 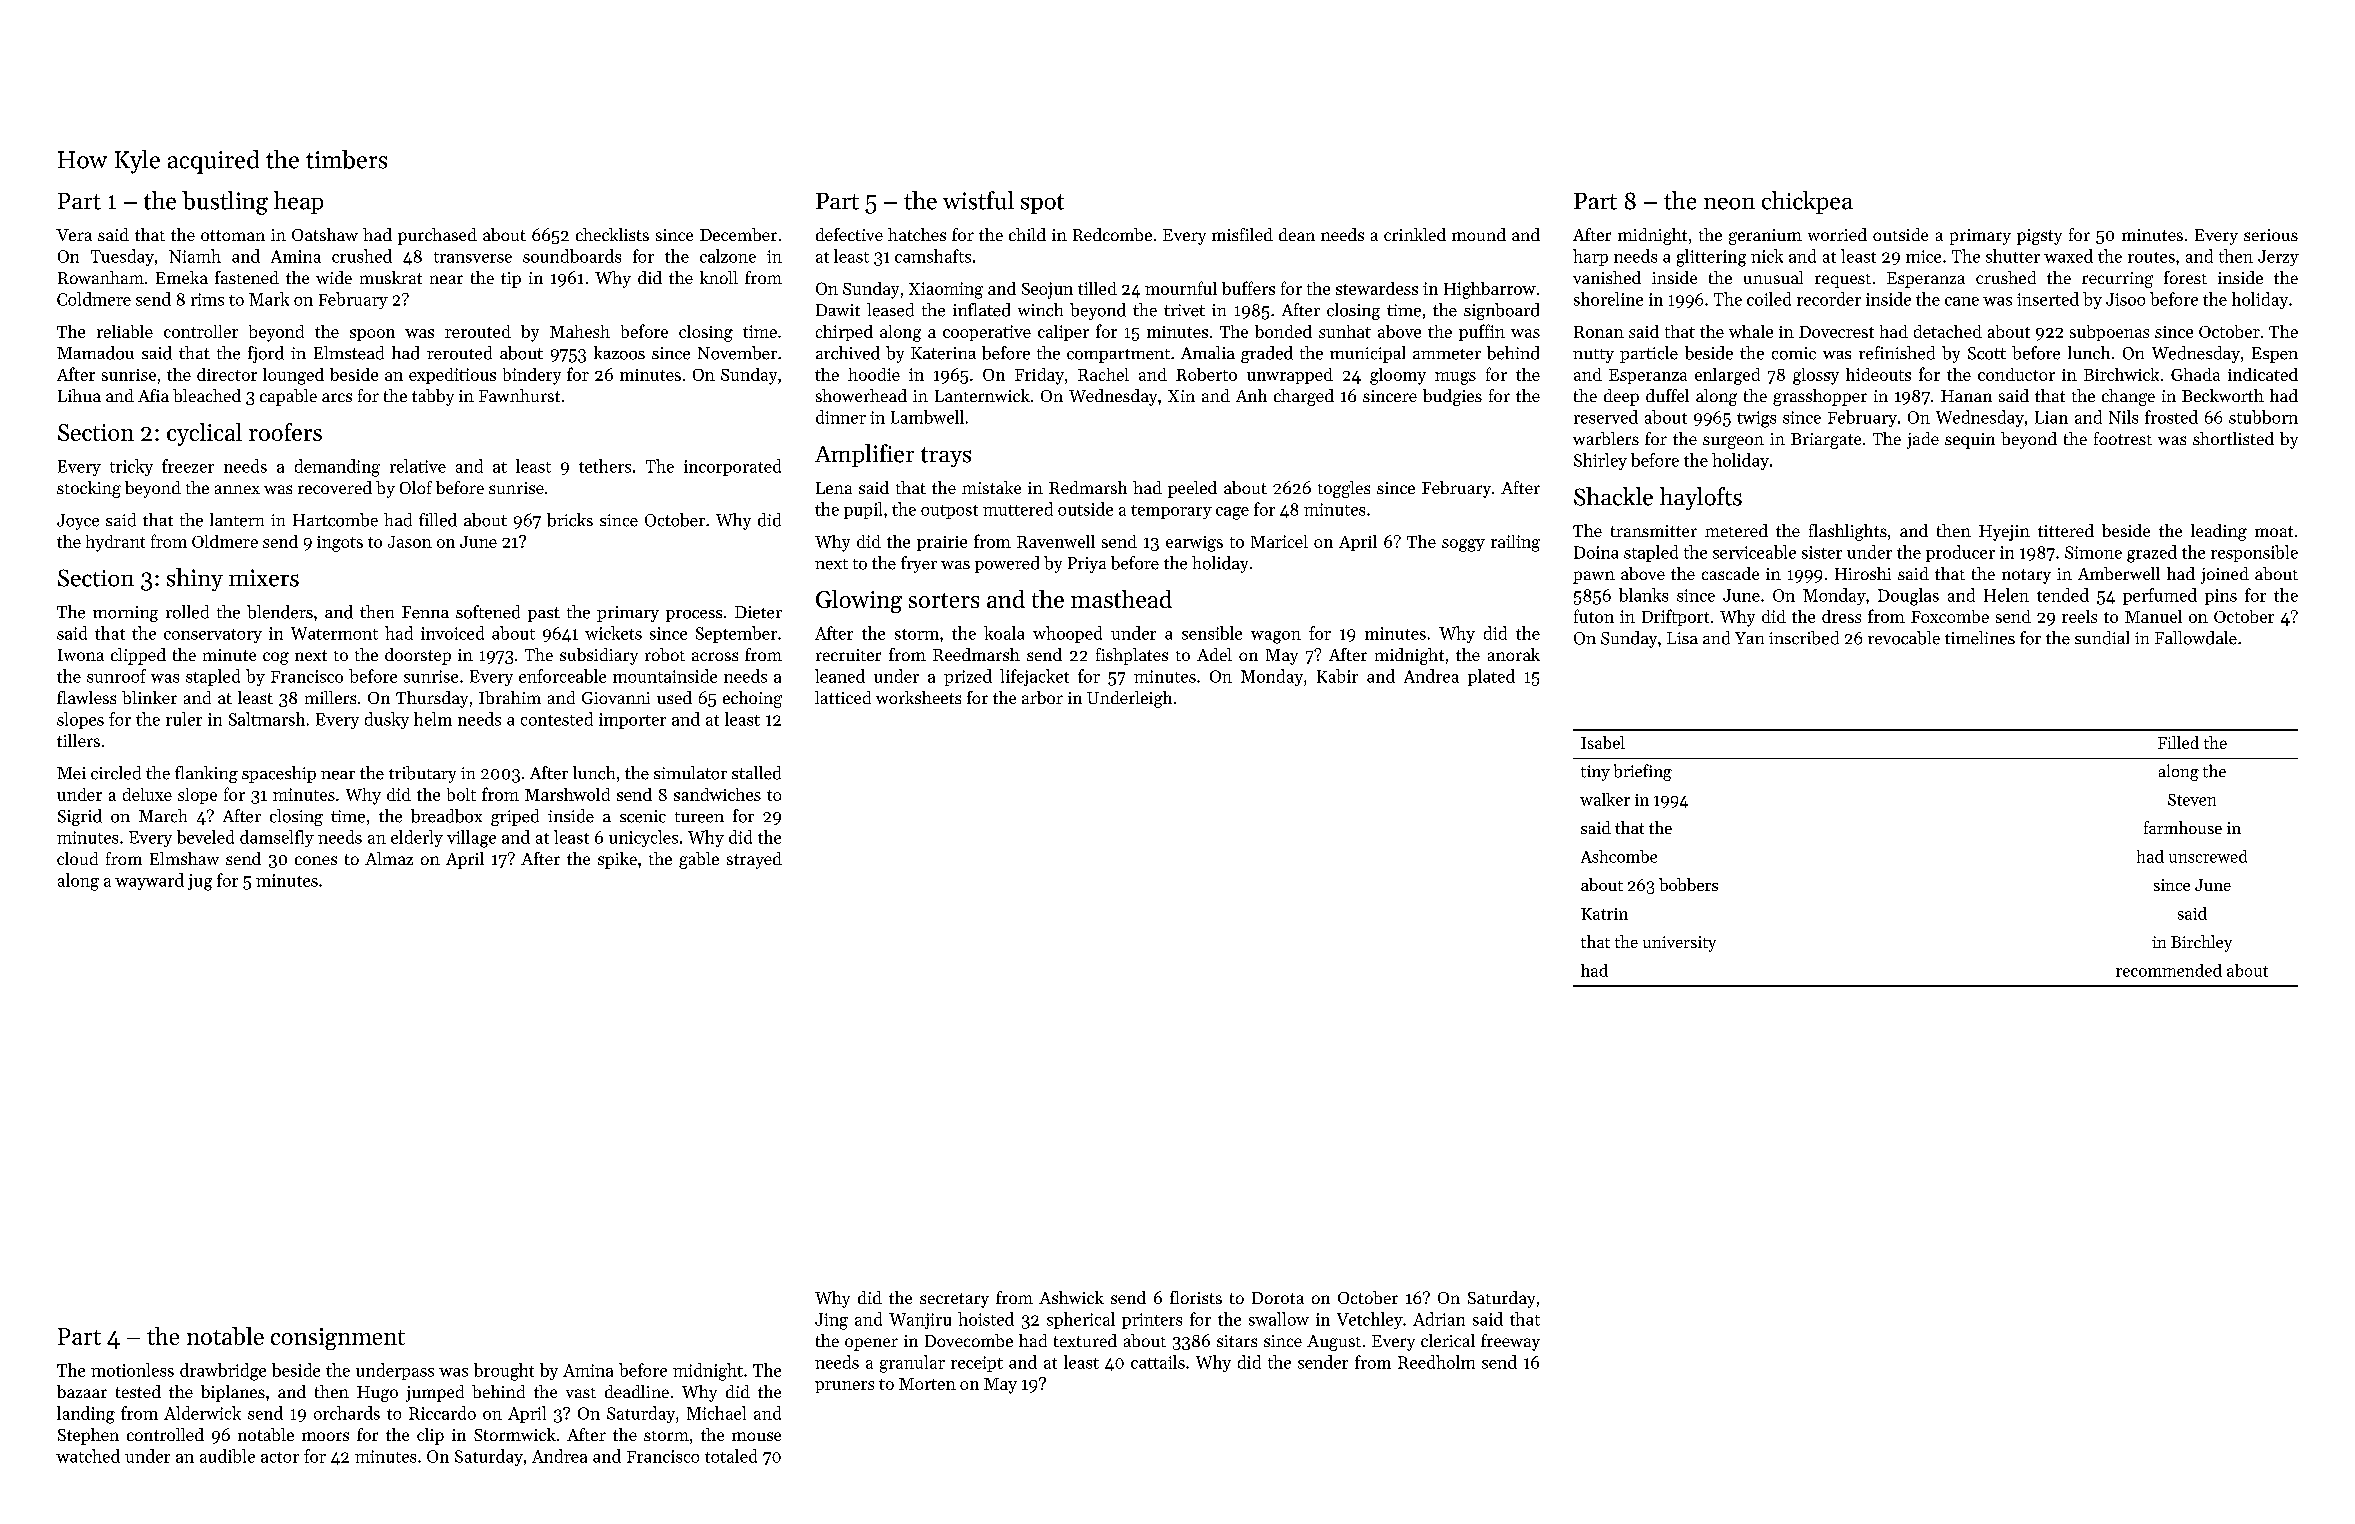 I want to click on toggles, so click(x=1344, y=489).
